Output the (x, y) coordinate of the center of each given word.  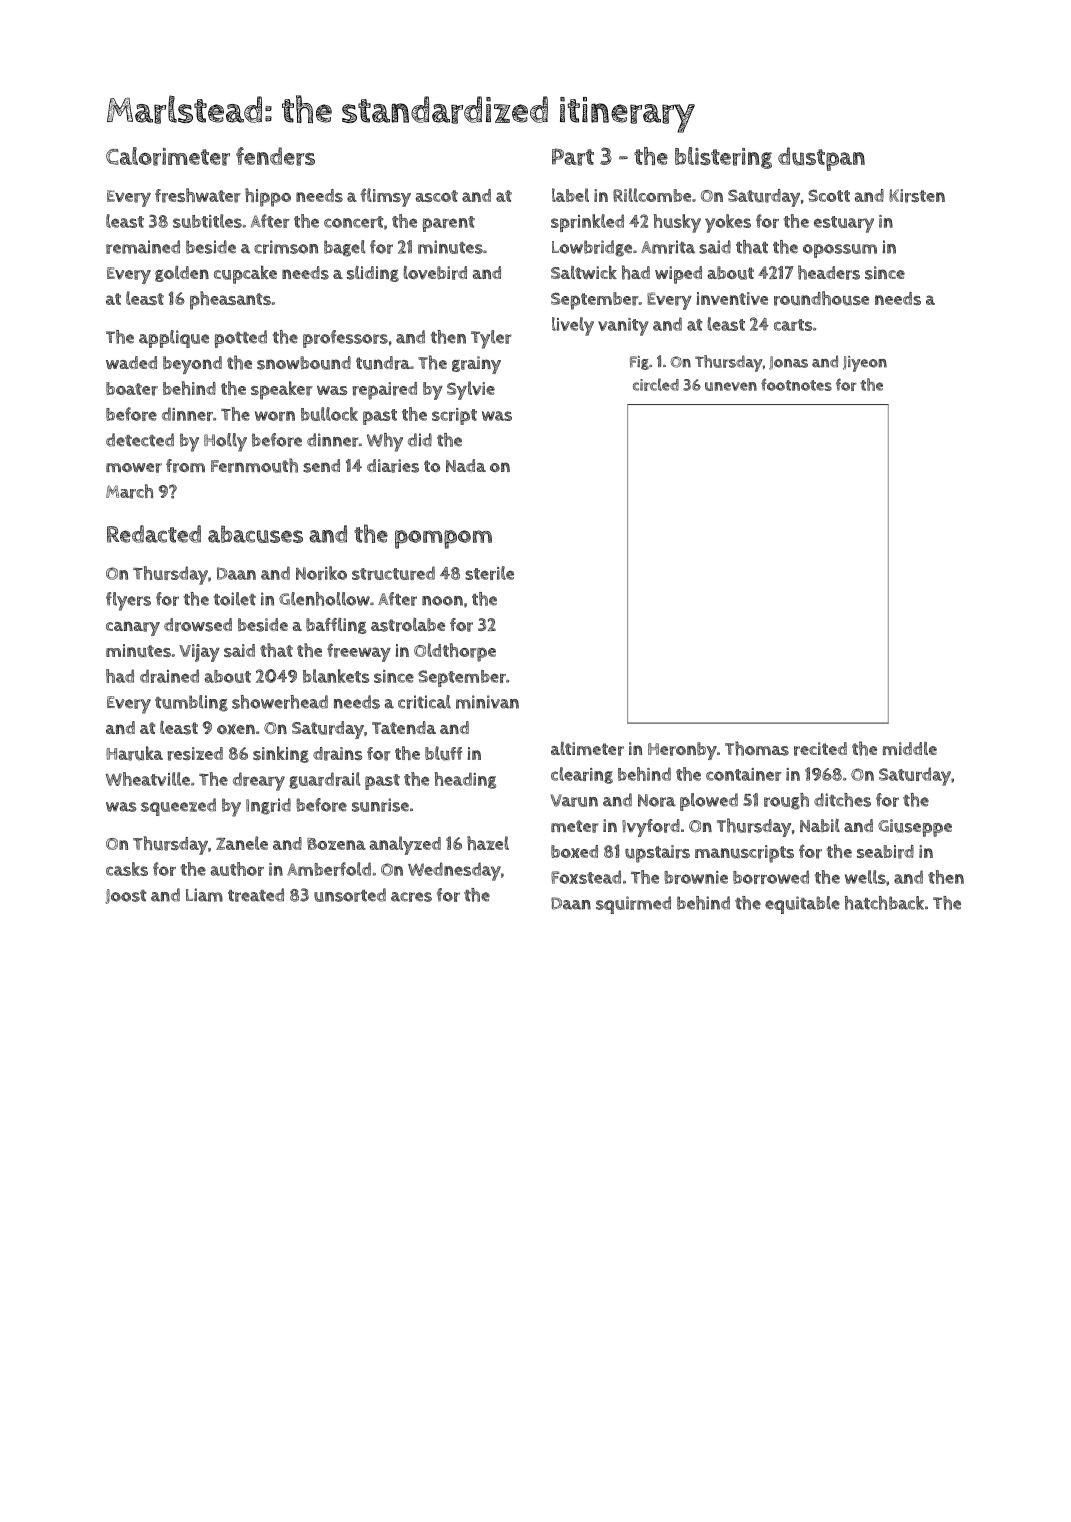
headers (829, 272)
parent (449, 224)
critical (424, 702)
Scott (829, 195)
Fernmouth (254, 465)
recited (820, 749)
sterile (489, 573)
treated (256, 895)
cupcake (245, 274)
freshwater (198, 195)
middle (910, 748)
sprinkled (587, 223)
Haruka (134, 753)
